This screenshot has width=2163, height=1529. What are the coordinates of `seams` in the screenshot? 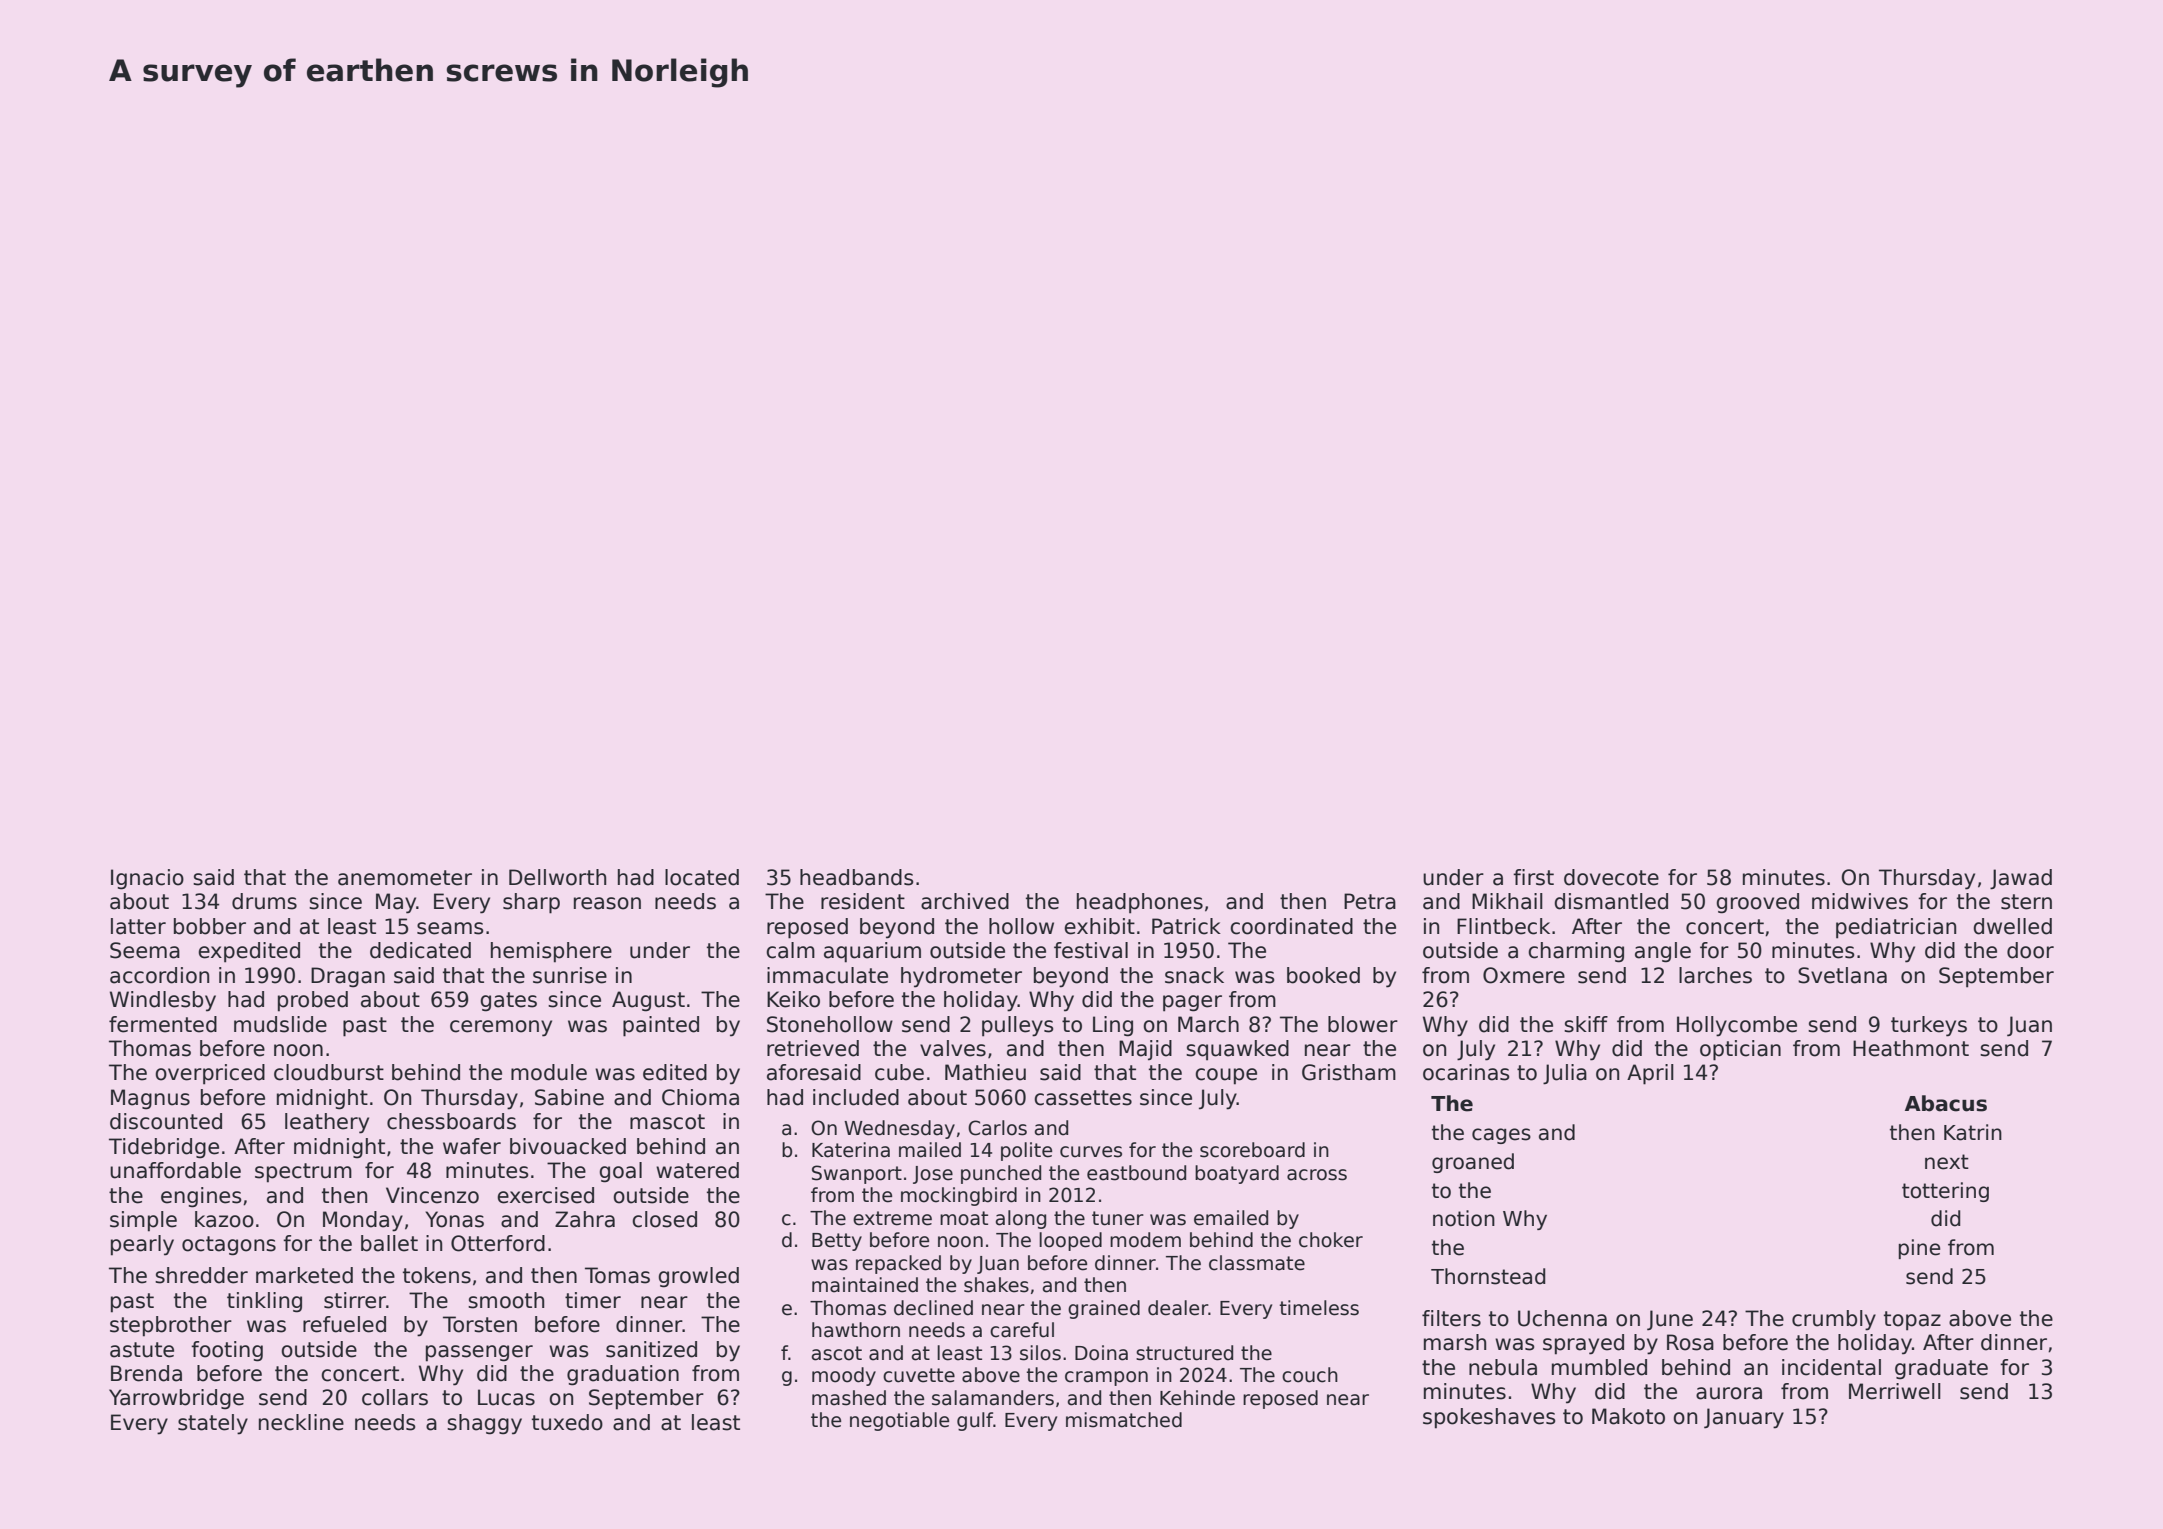 It's located at (450, 928).
